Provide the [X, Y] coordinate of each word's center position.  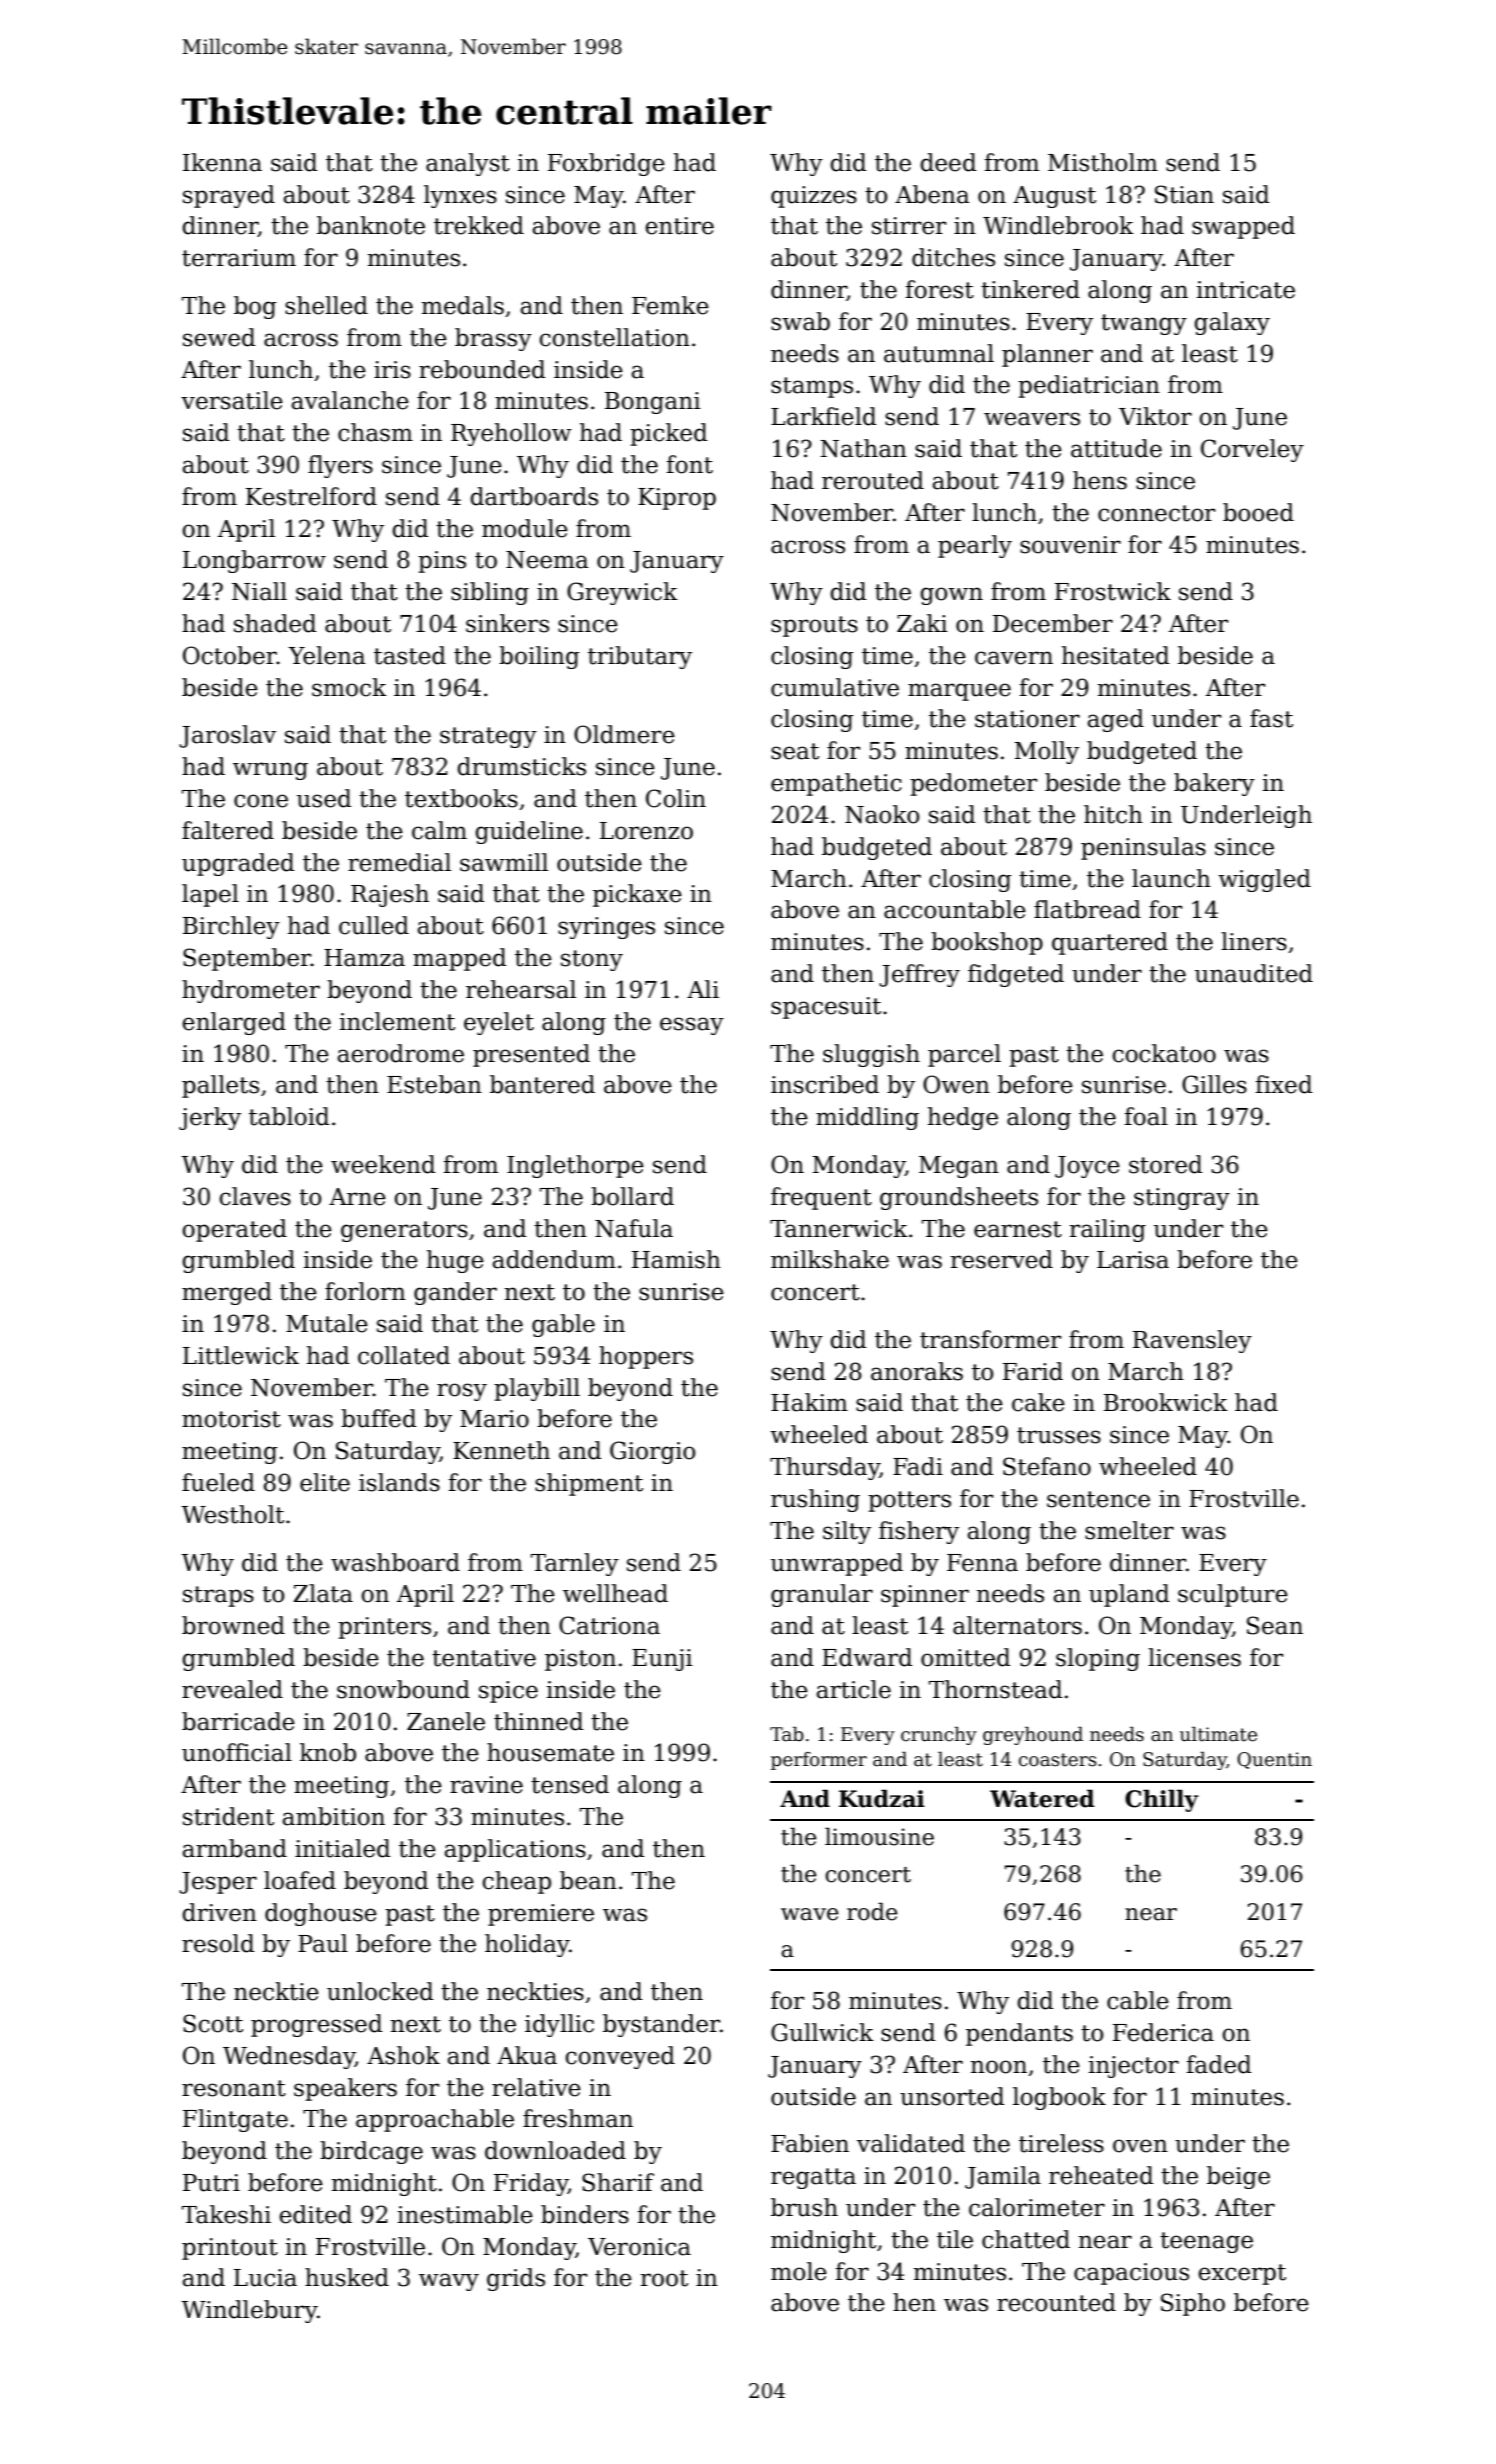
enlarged [234, 1023]
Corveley [1252, 450]
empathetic [836, 784]
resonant [234, 2088]
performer [819, 1761]
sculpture [1233, 1595]
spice [508, 1692]
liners [1254, 941]
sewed [219, 337]
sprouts [814, 626]
